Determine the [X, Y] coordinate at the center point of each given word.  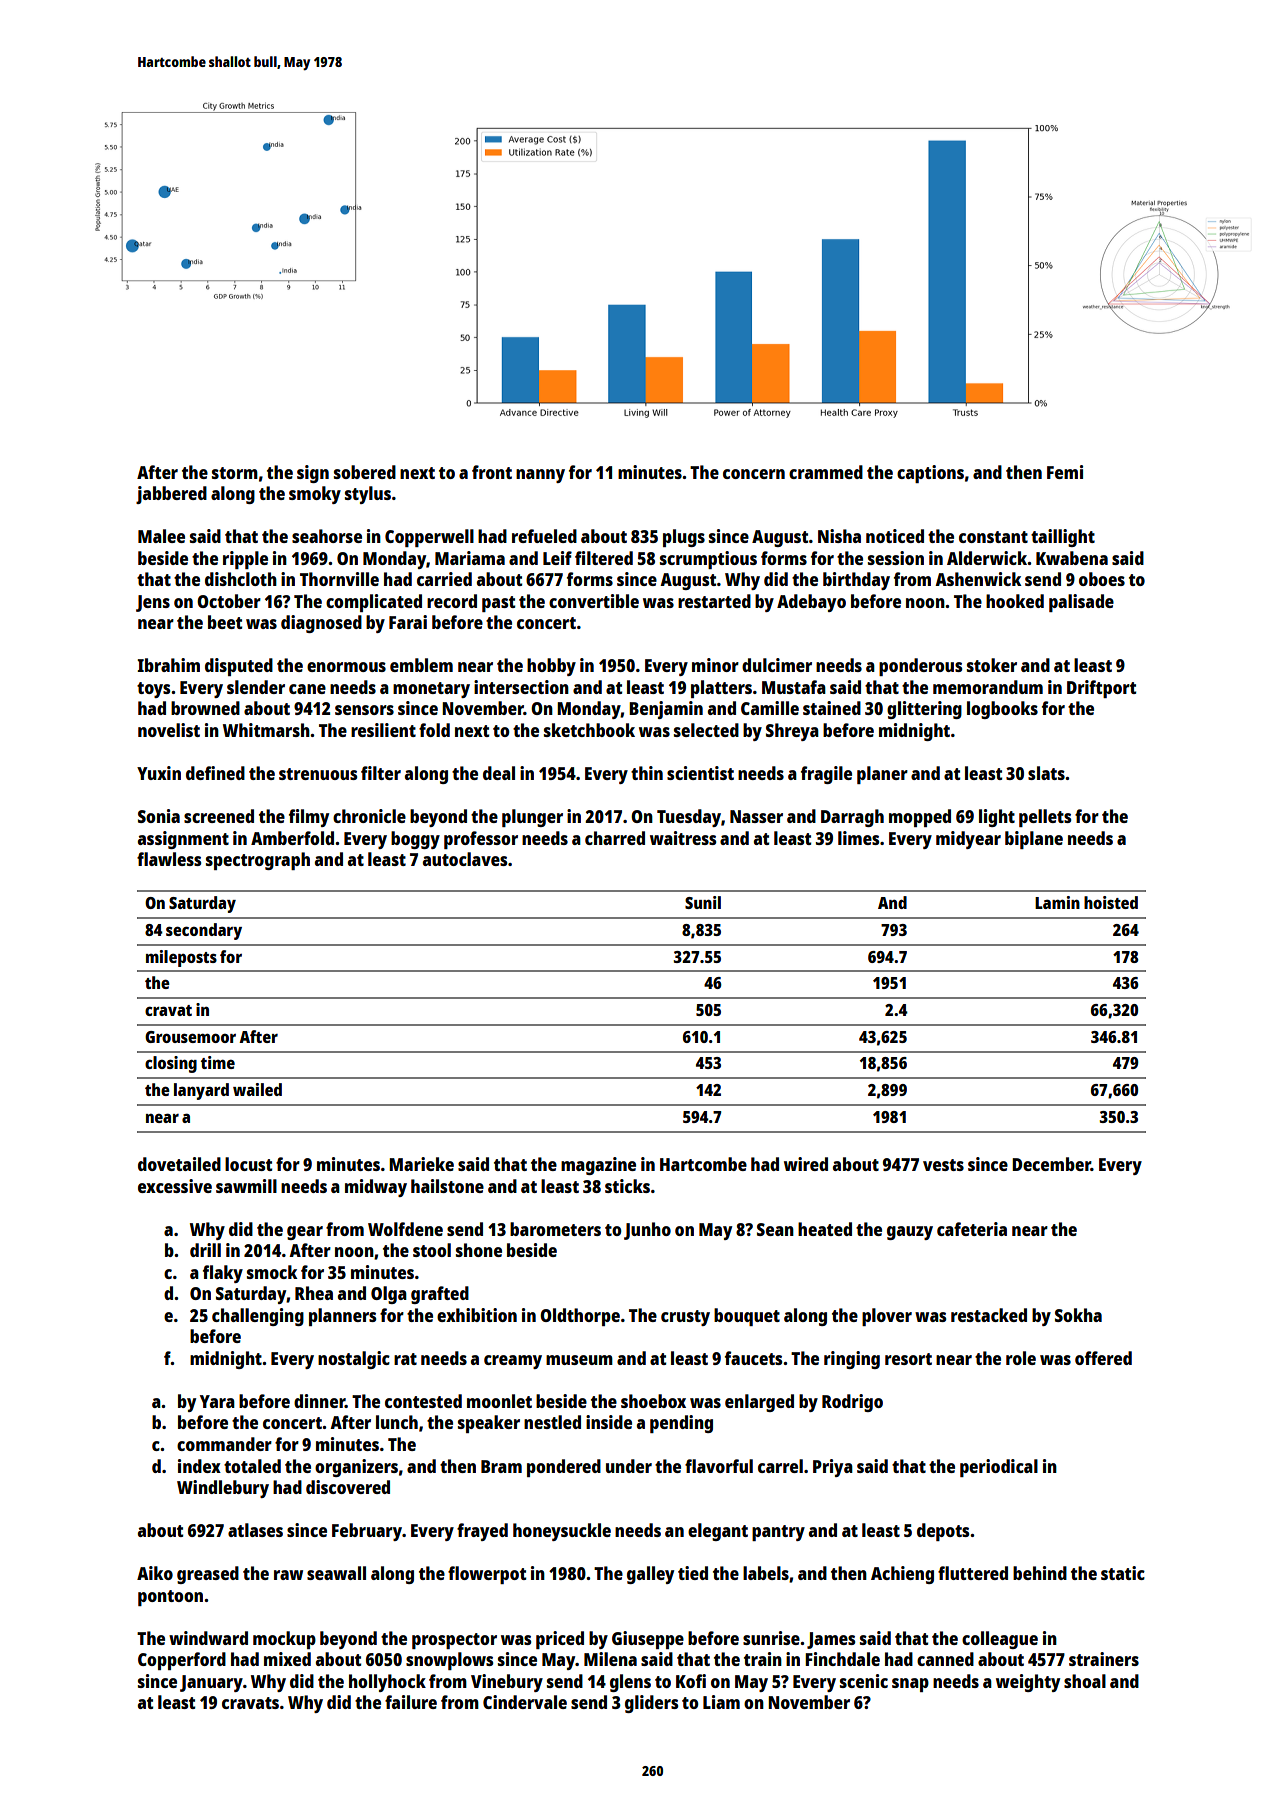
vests [943, 1165]
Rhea [314, 1293]
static [1123, 1573]
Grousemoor [190, 1037]
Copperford [182, 1661]
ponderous [920, 667]
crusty [685, 1318]
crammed [826, 472]
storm [235, 473]
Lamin [1057, 902]
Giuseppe [648, 1640]
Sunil [703, 902]
